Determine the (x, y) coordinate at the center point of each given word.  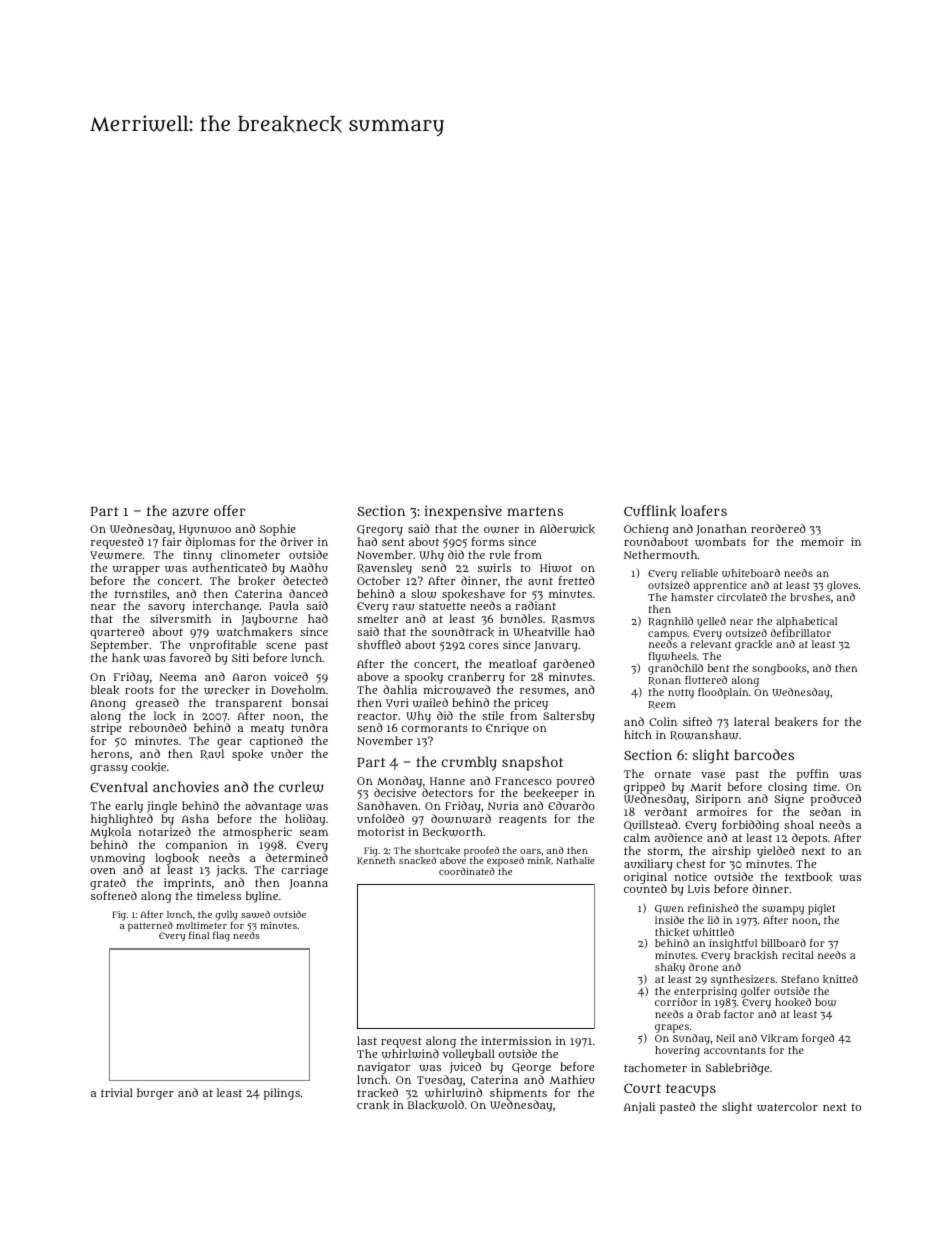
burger (155, 1094)
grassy (109, 769)
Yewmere (116, 555)
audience (678, 837)
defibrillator (801, 633)
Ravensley (384, 569)
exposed (505, 862)
